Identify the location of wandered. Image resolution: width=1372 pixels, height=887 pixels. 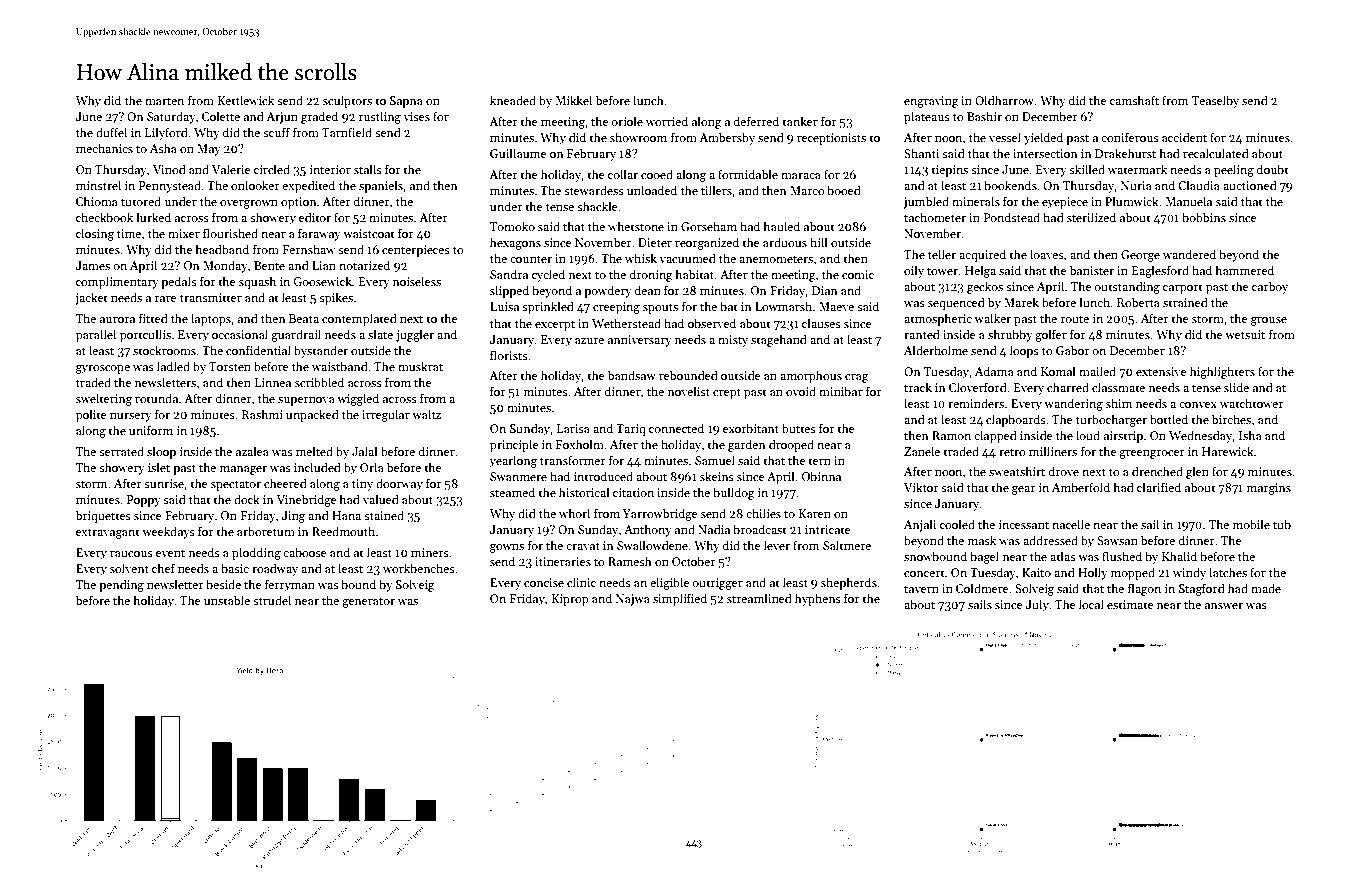
(1189, 254).
